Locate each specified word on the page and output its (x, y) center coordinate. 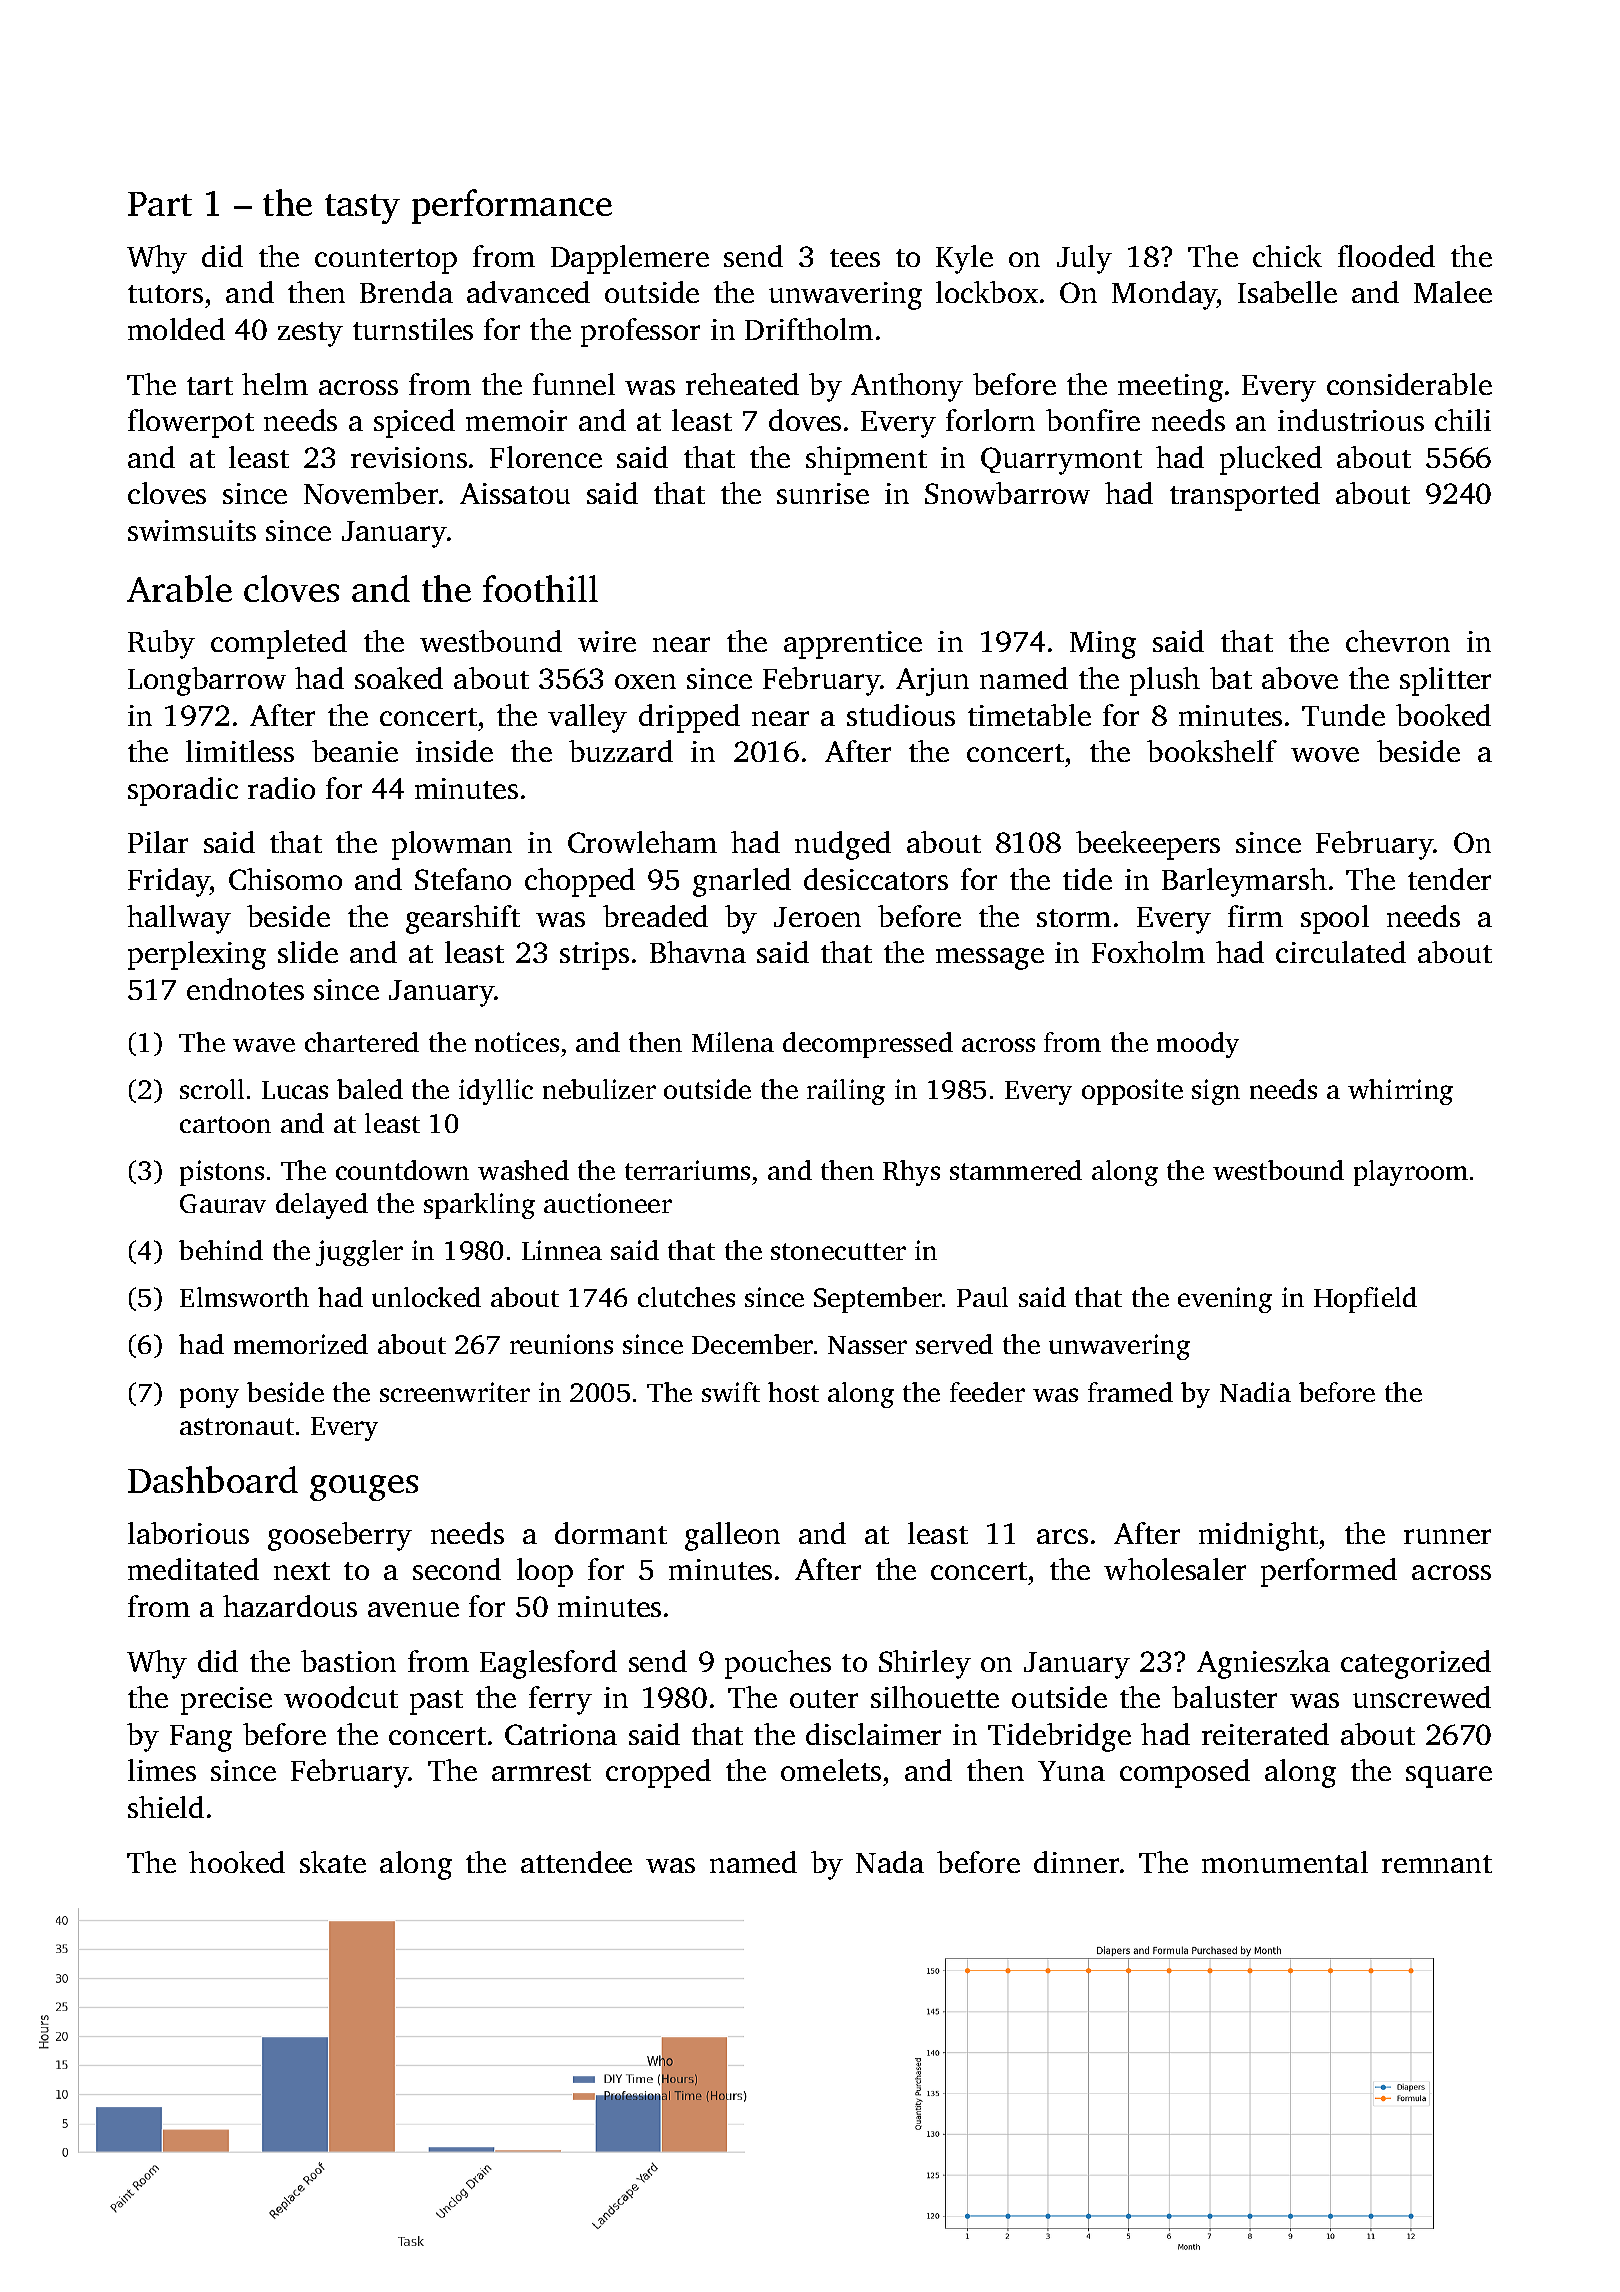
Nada (890, 1862)
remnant (1437, 1864)
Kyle (964, 259)
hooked (237, 1862)
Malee (1453, 292)
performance (512, 206)
